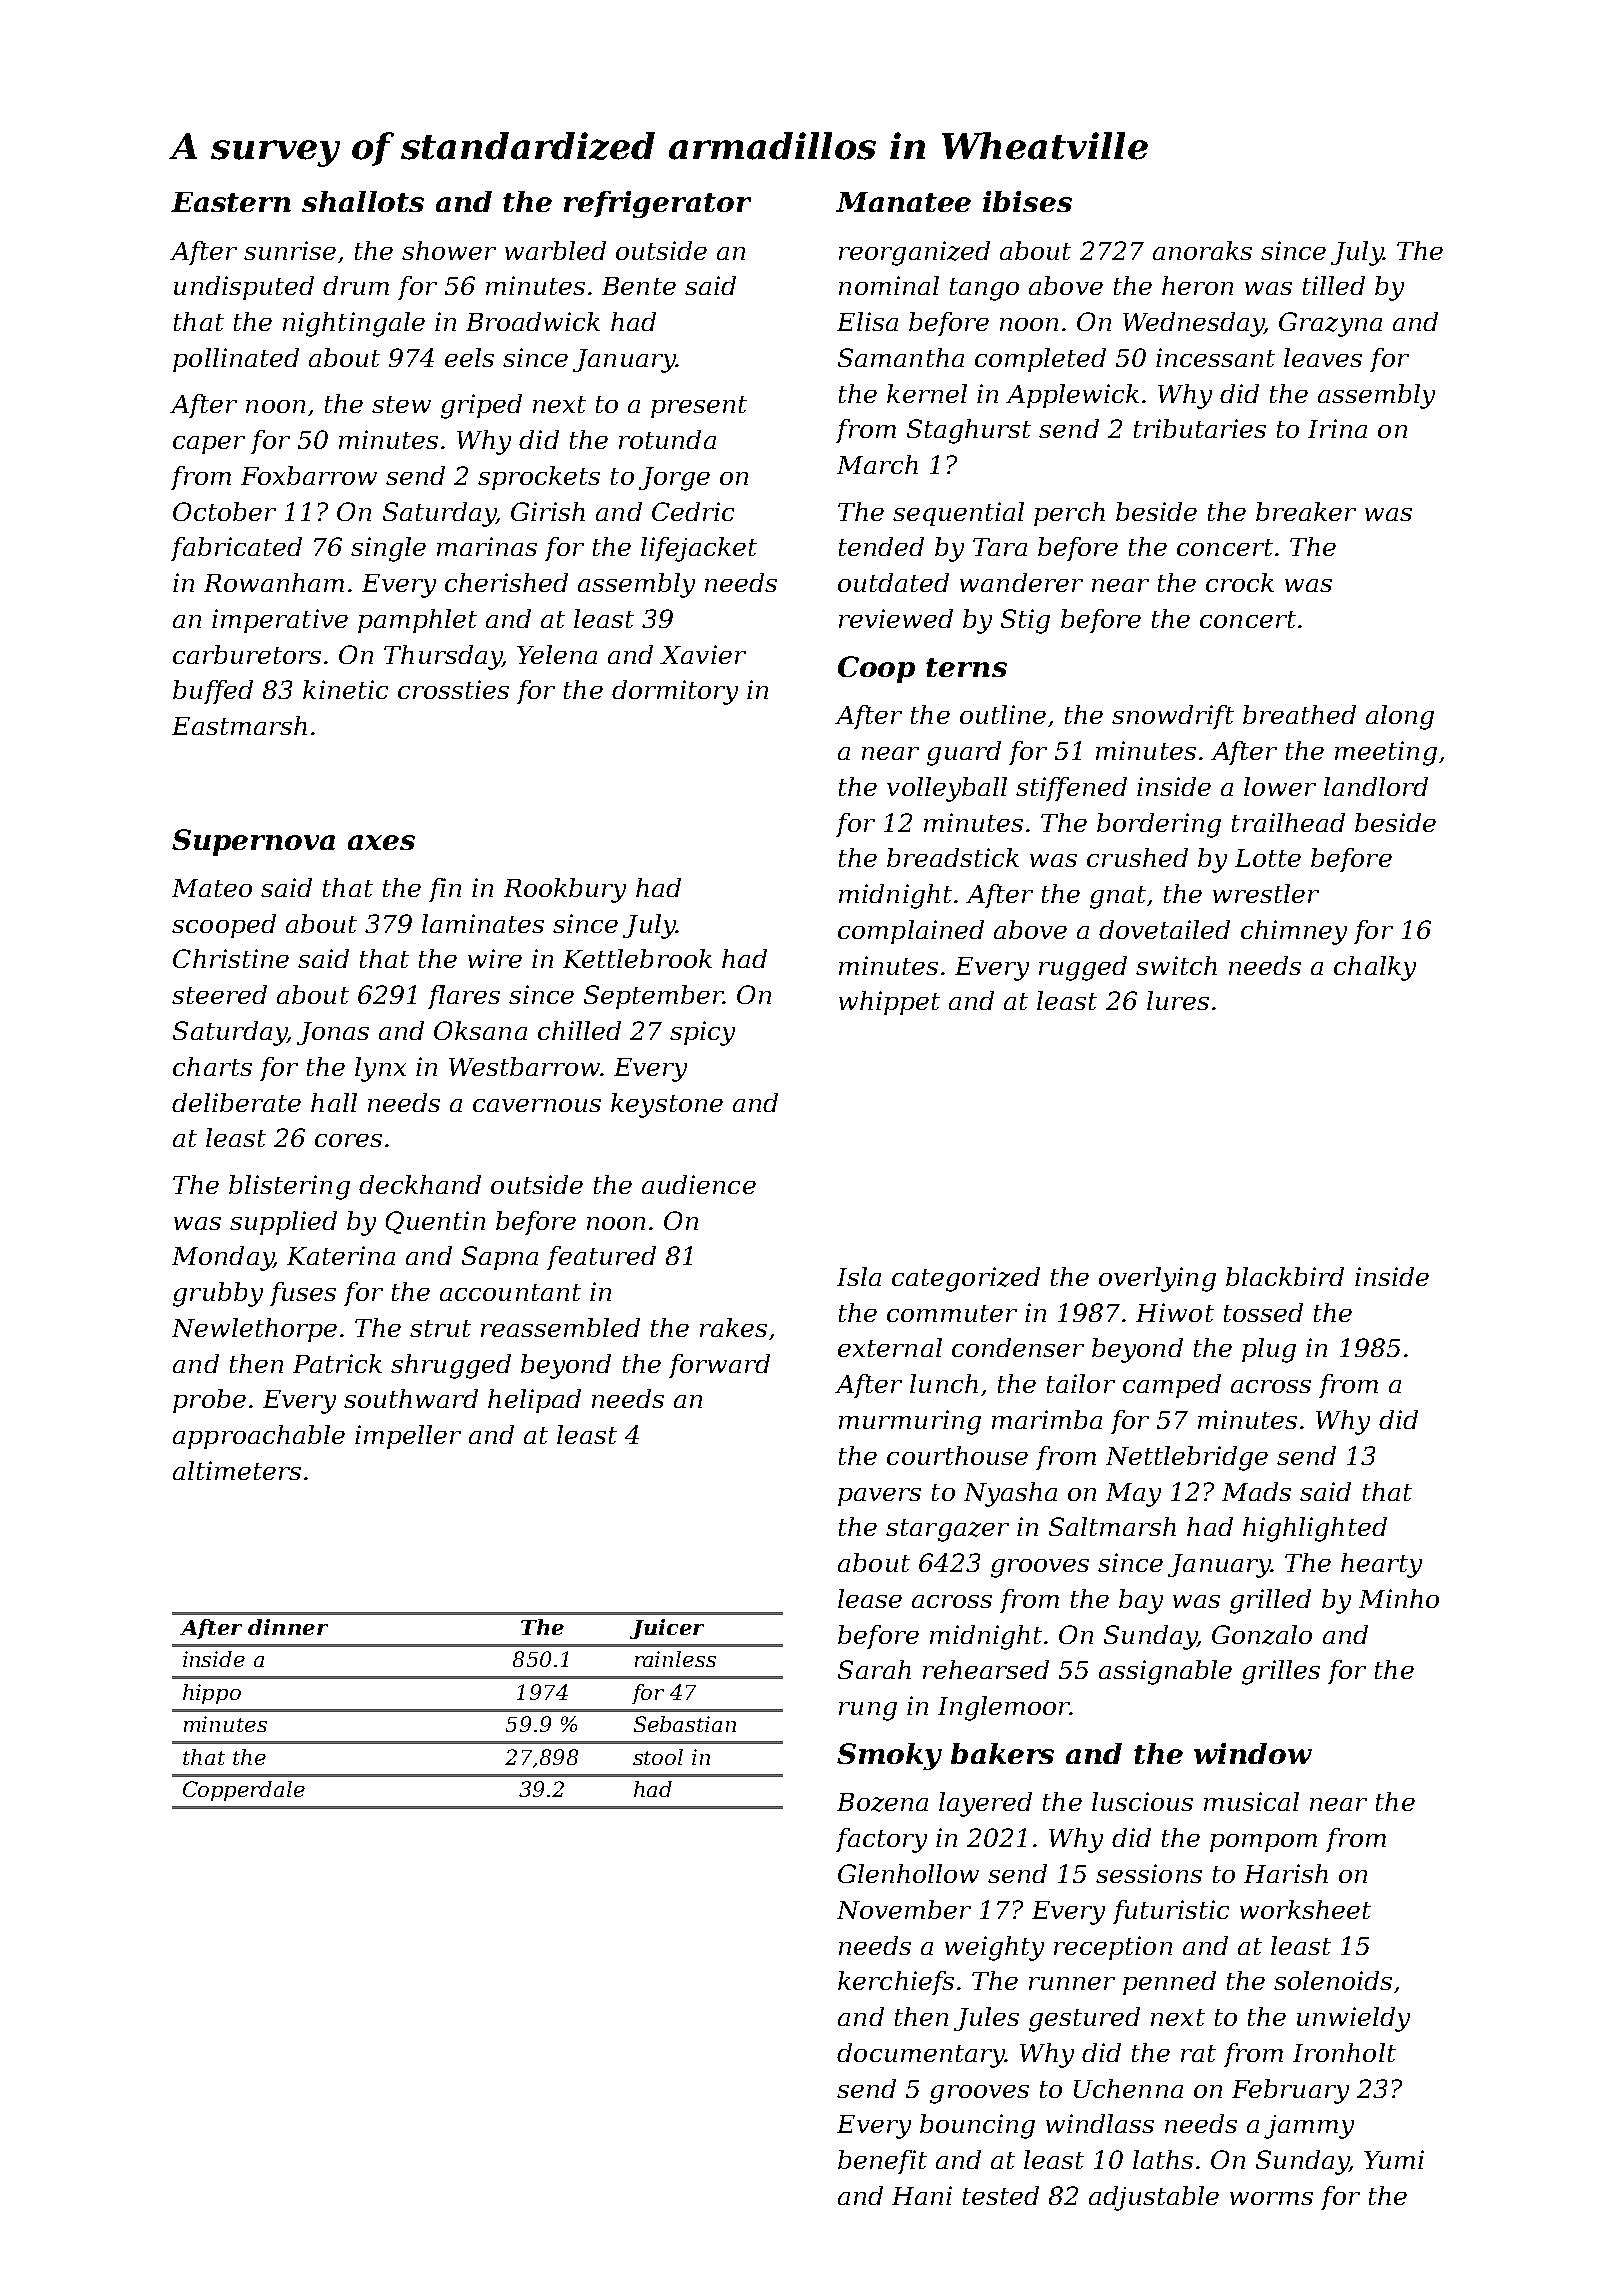 The width and height of the image is (1620, 2292). Describe the element at coordinates (1285, 1276) in the image. I see `blackbird` at that location.
